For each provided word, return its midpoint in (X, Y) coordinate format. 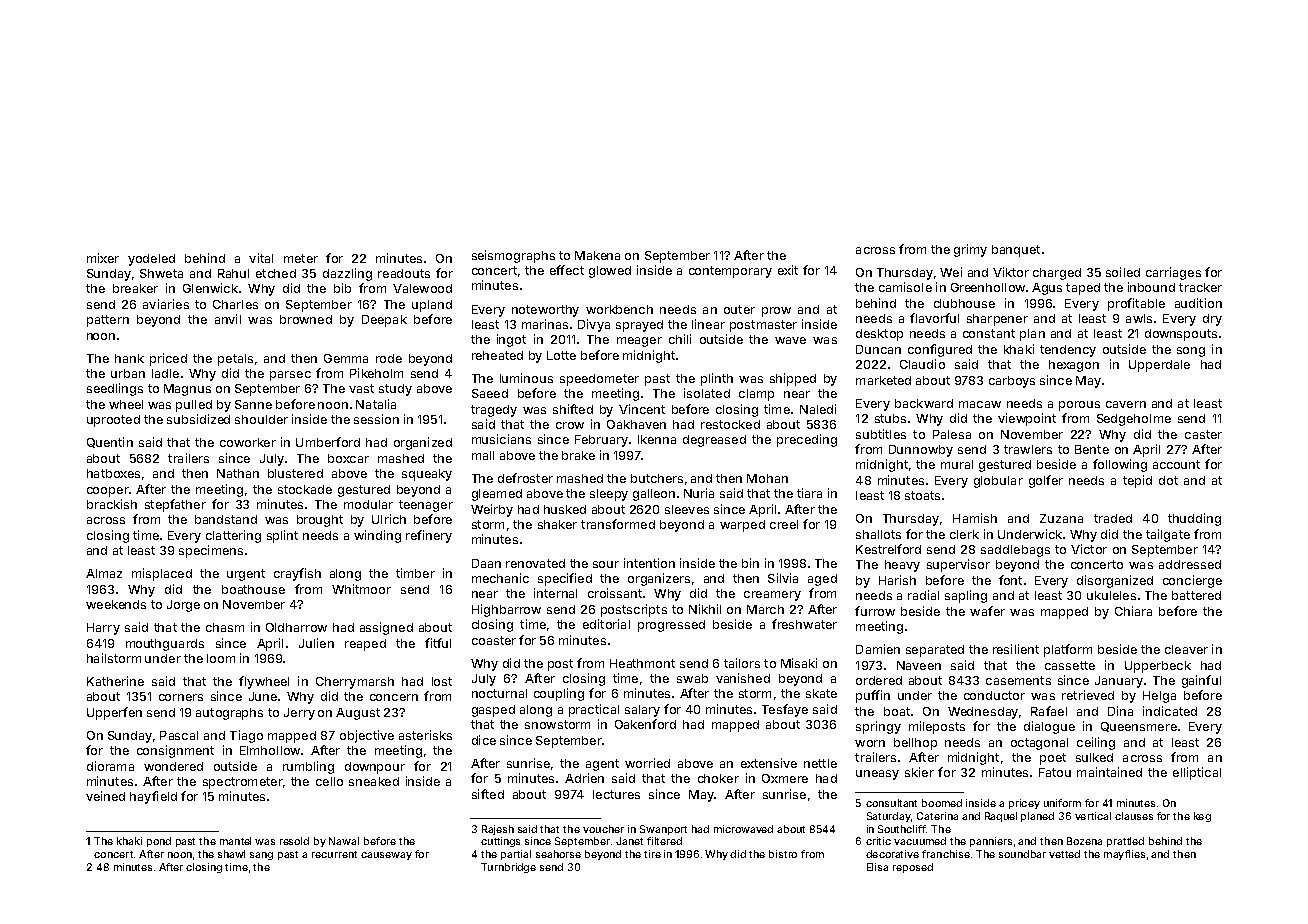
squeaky (427, 475)
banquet (1016, 251)
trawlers (1028, 449)
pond (159, 842)
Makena (597, 255)
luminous (526, 378)
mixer (103, 258)
